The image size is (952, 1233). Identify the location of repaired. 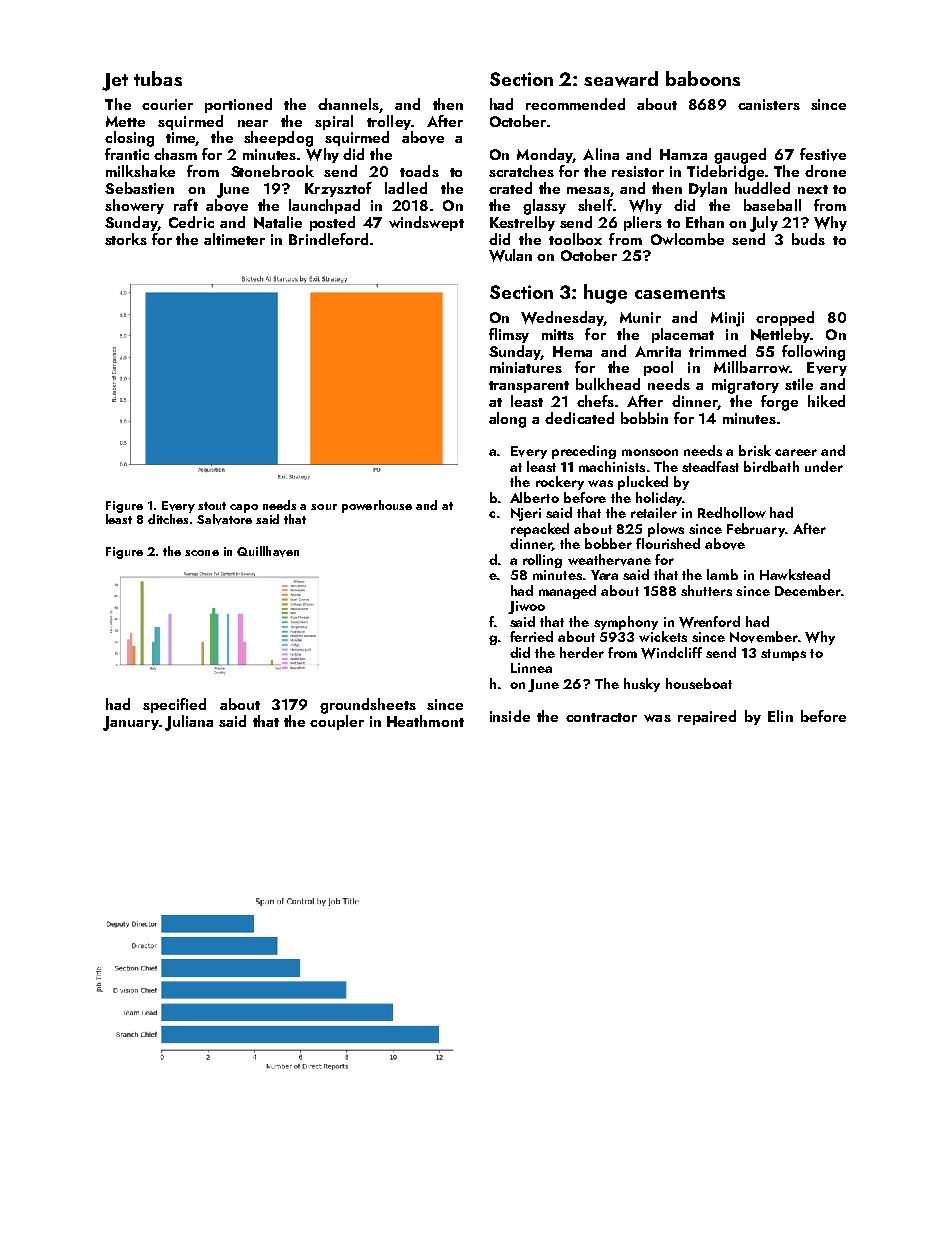
(707, 717).
